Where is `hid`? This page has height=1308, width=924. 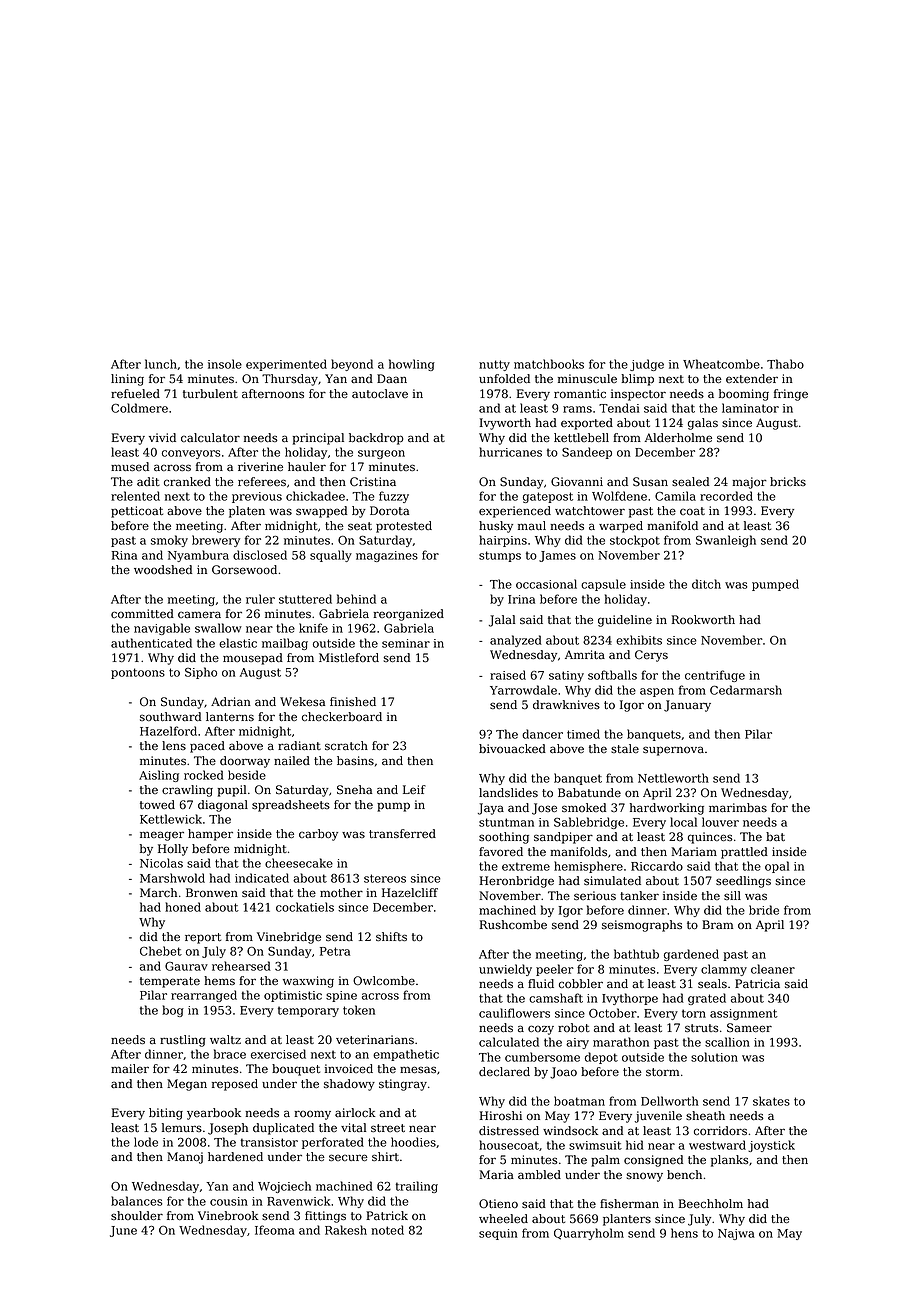
hid is located at coordinates (635, 1145).
